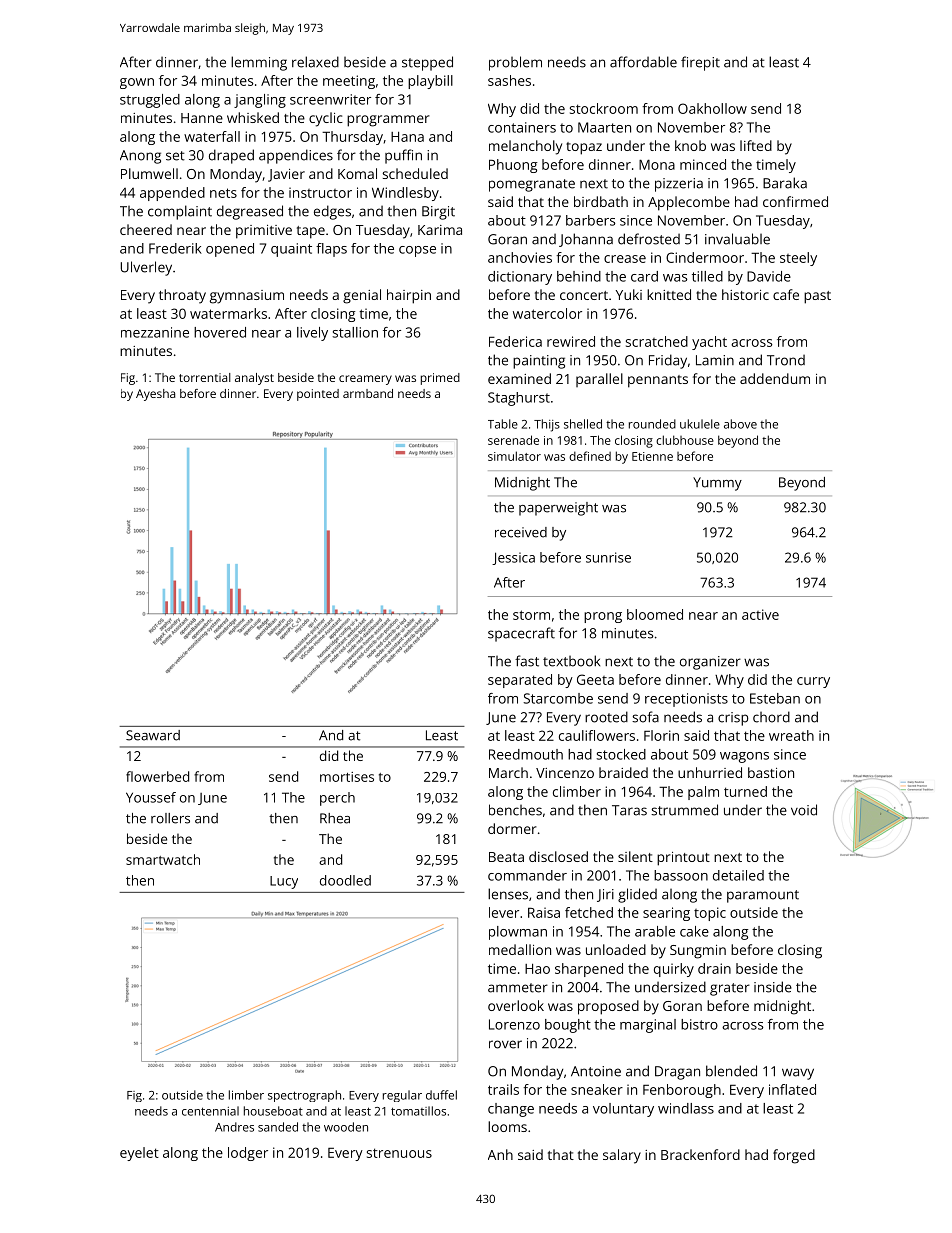 This image has width=952, height=1233. Describe the element at coordinates (291, 250) in the image. I see `quaint` at that location.
